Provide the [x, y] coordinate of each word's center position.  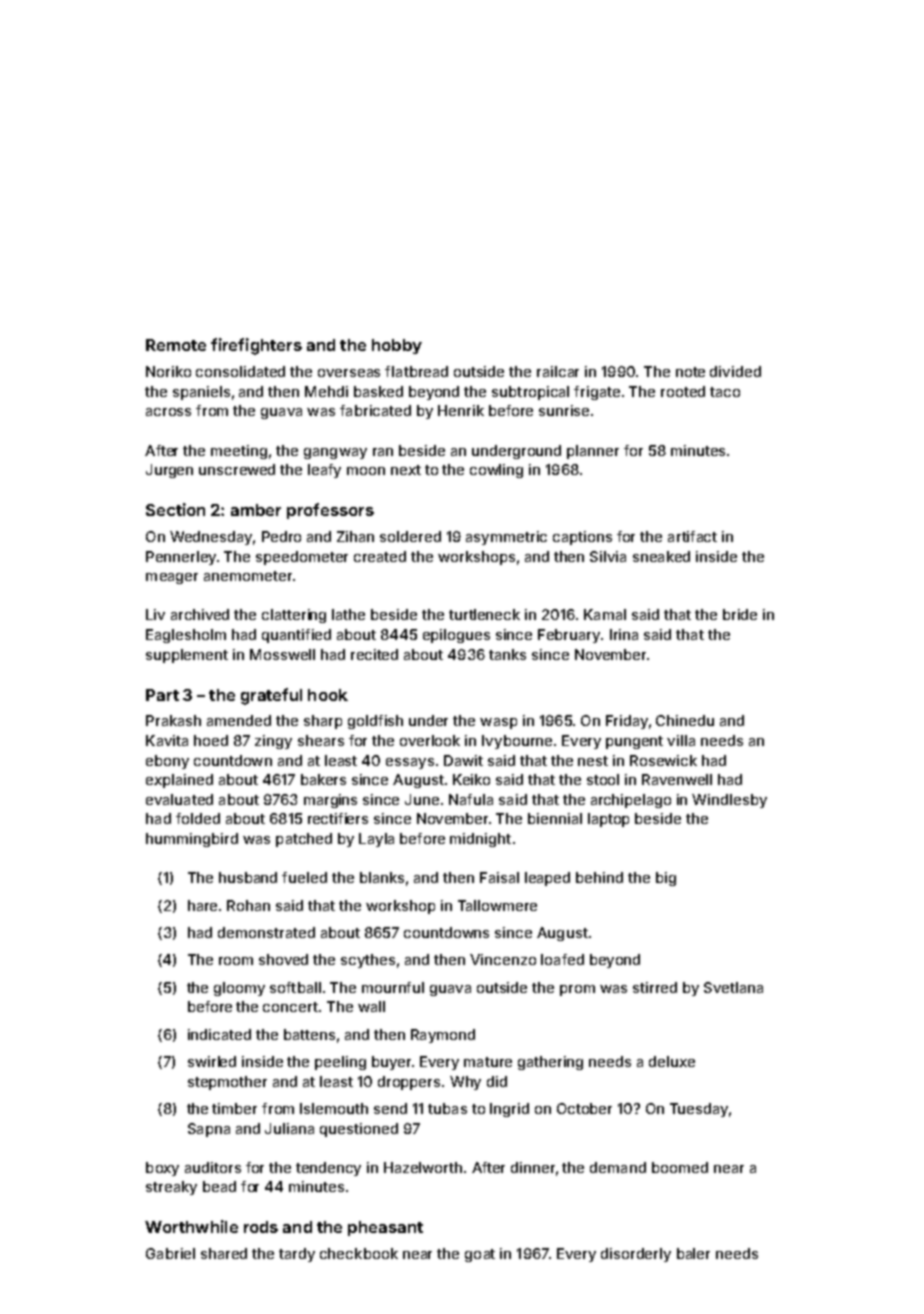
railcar [558, 371]
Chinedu [685, 720]
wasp [498, 723]
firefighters [256, 346]
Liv [155, 614]
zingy [273, 742]
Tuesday [699, 1110]
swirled [212, 1061]
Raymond [443, 1036]
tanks [507, 654]
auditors [213, 1167]
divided [735, 371]
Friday [627, 722]
